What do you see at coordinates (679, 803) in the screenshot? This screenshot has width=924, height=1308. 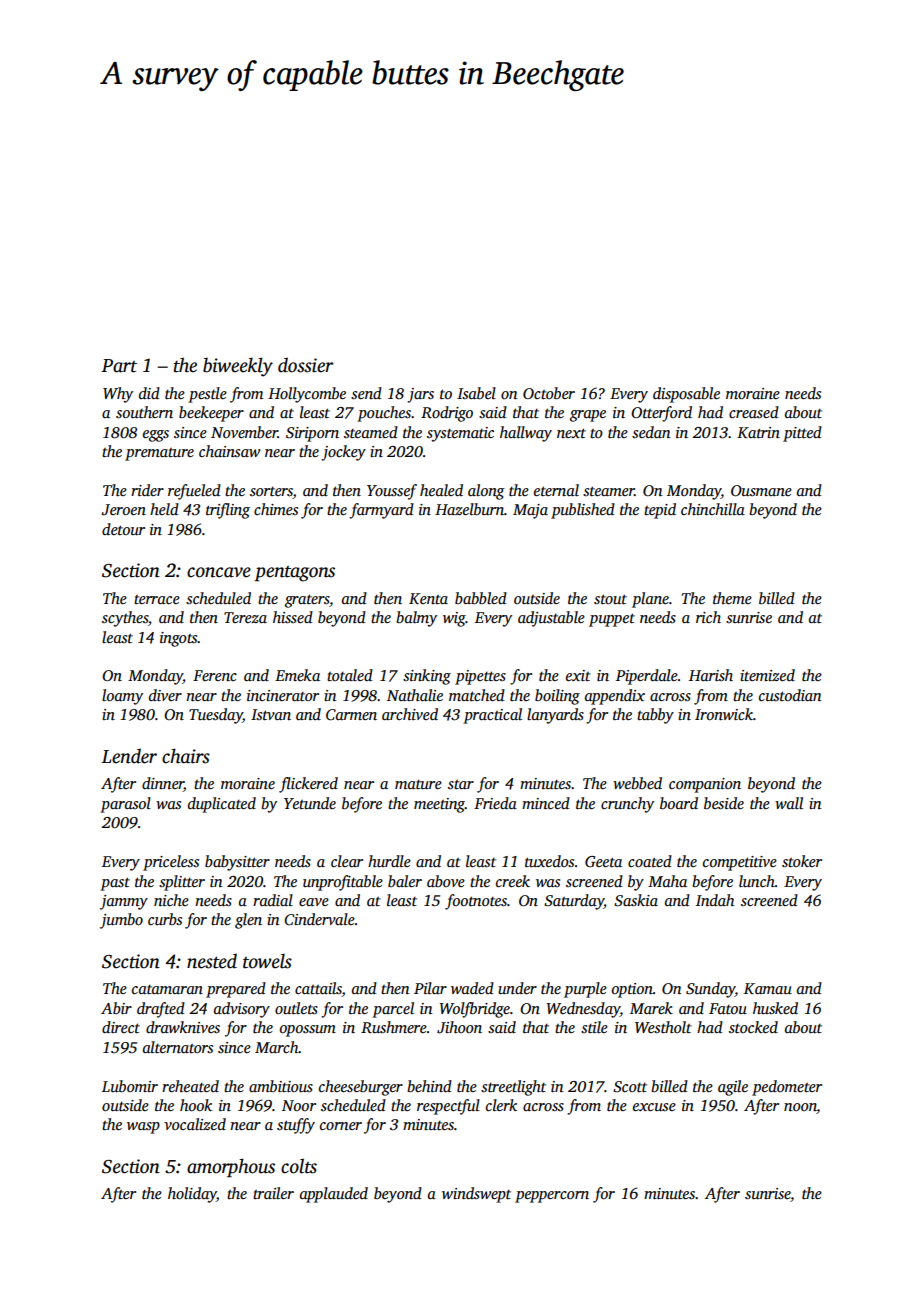 I see `board` at bounding box center [679, 803].
